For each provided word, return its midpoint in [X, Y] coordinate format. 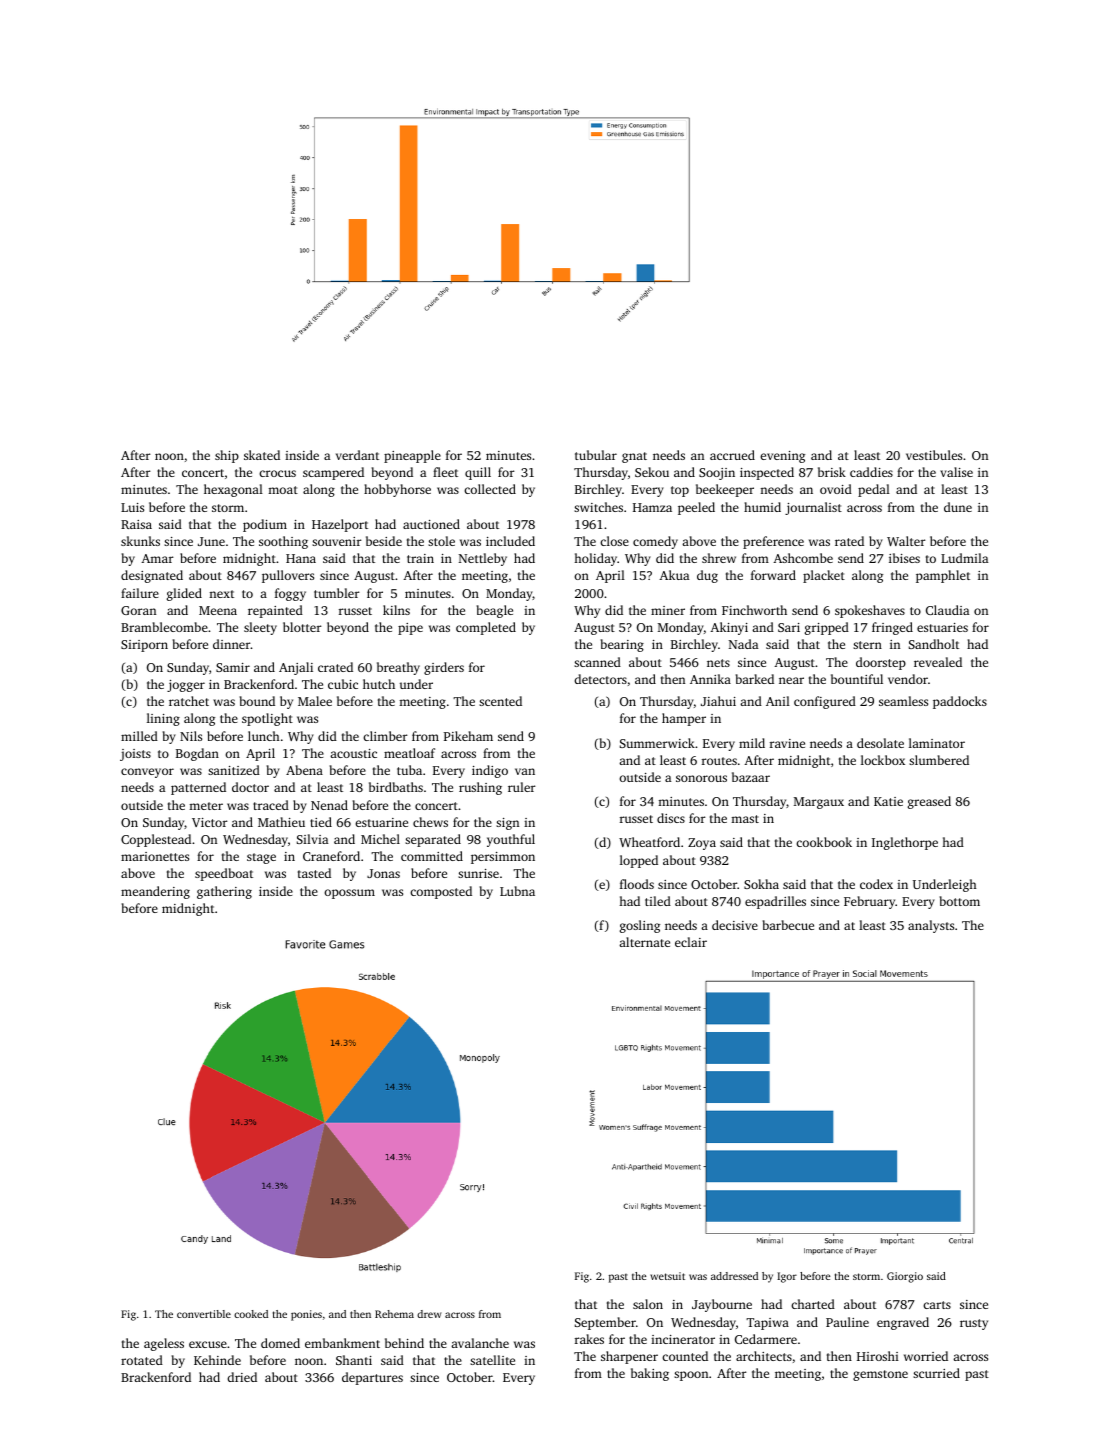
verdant [357, 455]
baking [650, 1374]
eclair [691, 942]
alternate [644, 942]
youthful [511, 840]
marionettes [155, 856]
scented [500, 701]
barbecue [788, 925]
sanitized [234, 770]
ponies [306, 1315]
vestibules [934, 455]
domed [280, 1343]
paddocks [960, 702]
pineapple [412, 456]
